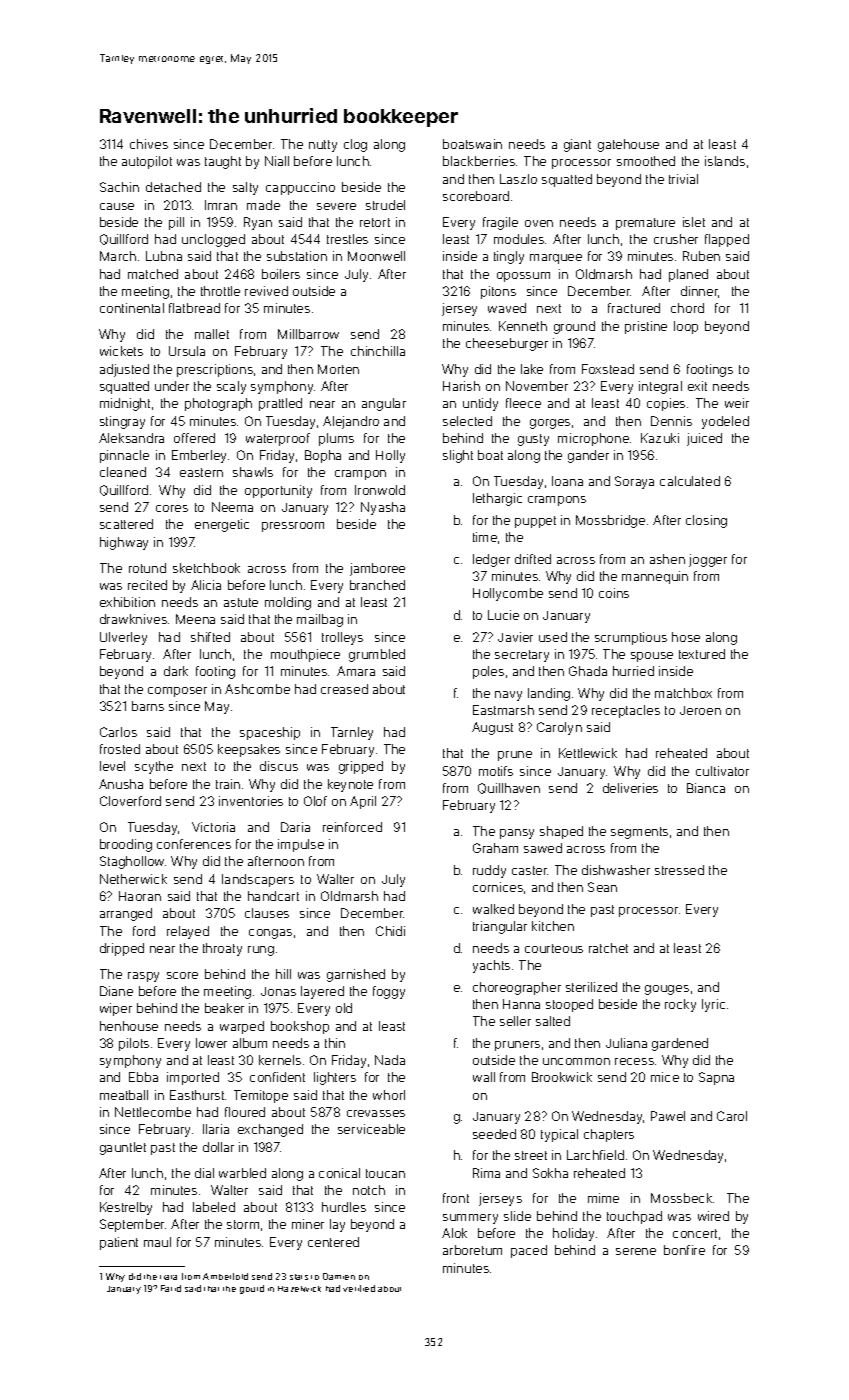 This screenshot has height=1400, width=849. What do you see at coordinates (628, 145) in the screenshot?
I see `gatehouse` at bounding box center [628, 145].
